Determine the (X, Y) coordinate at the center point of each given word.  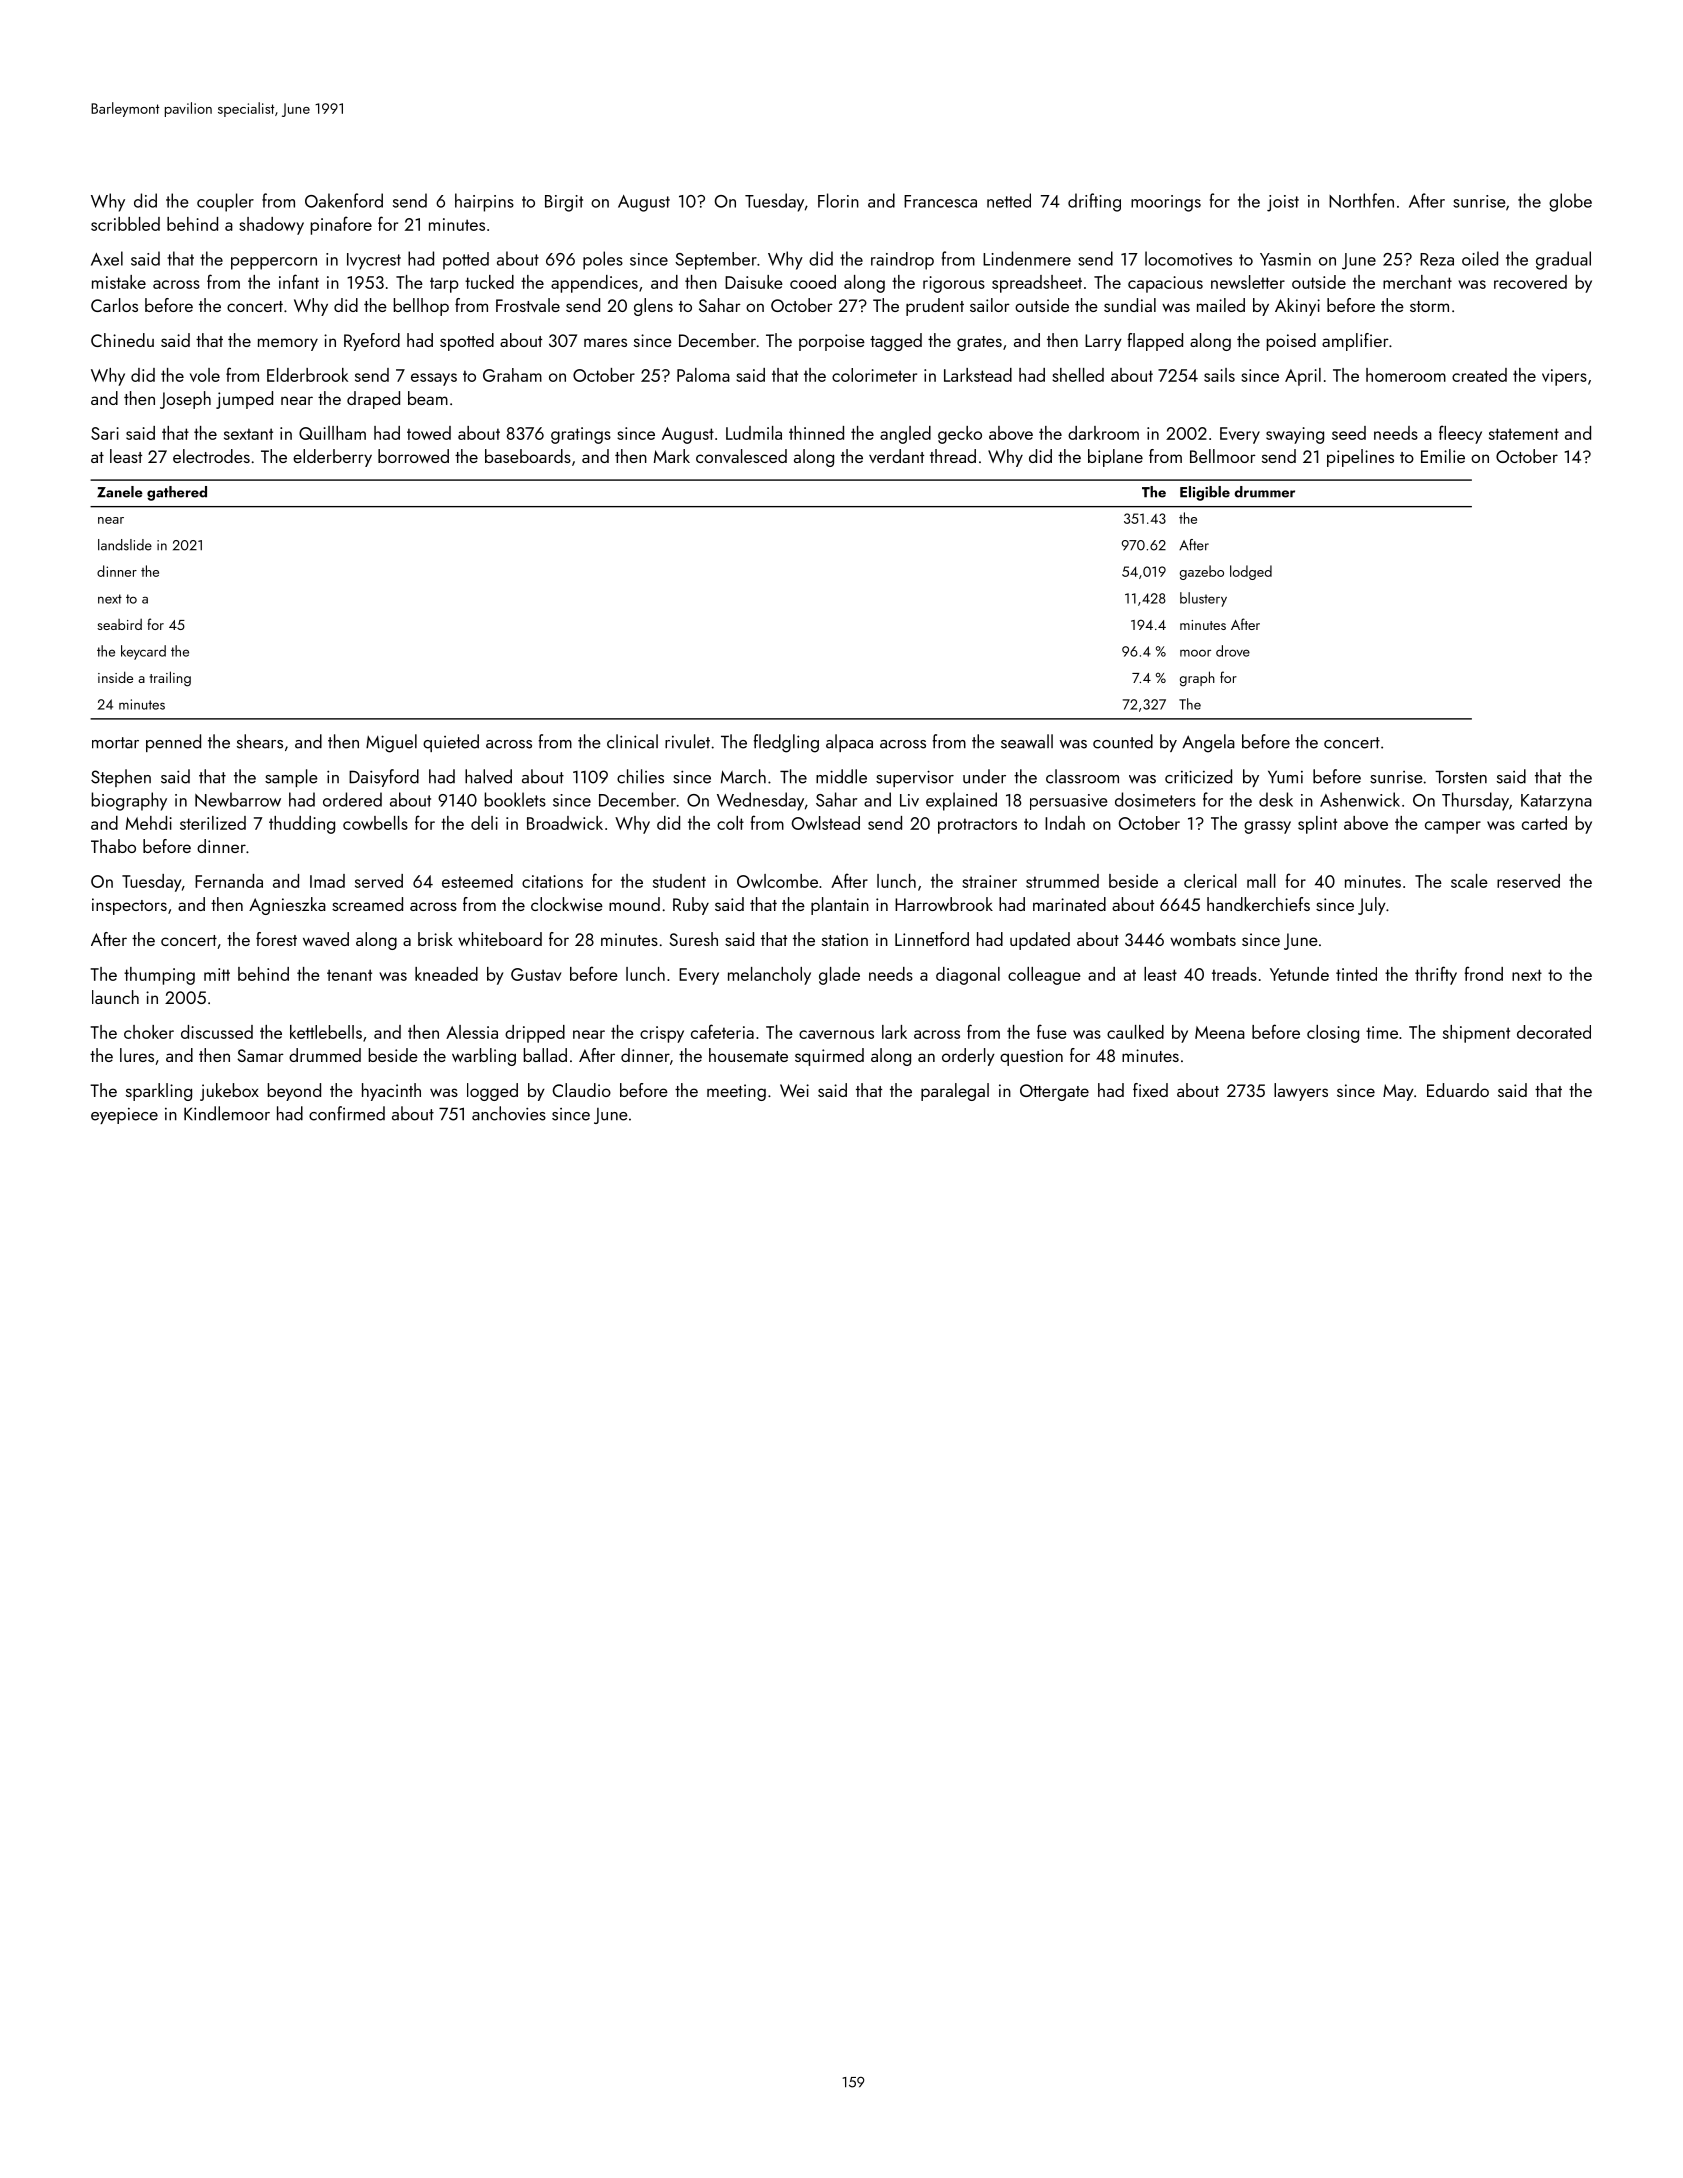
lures (137, 1055)
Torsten (1461, 777)
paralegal (955, 1092)
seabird (119, 624)
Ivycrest (374, 261)
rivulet (687, 741)
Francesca (940, 201)
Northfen (1361, 200)
